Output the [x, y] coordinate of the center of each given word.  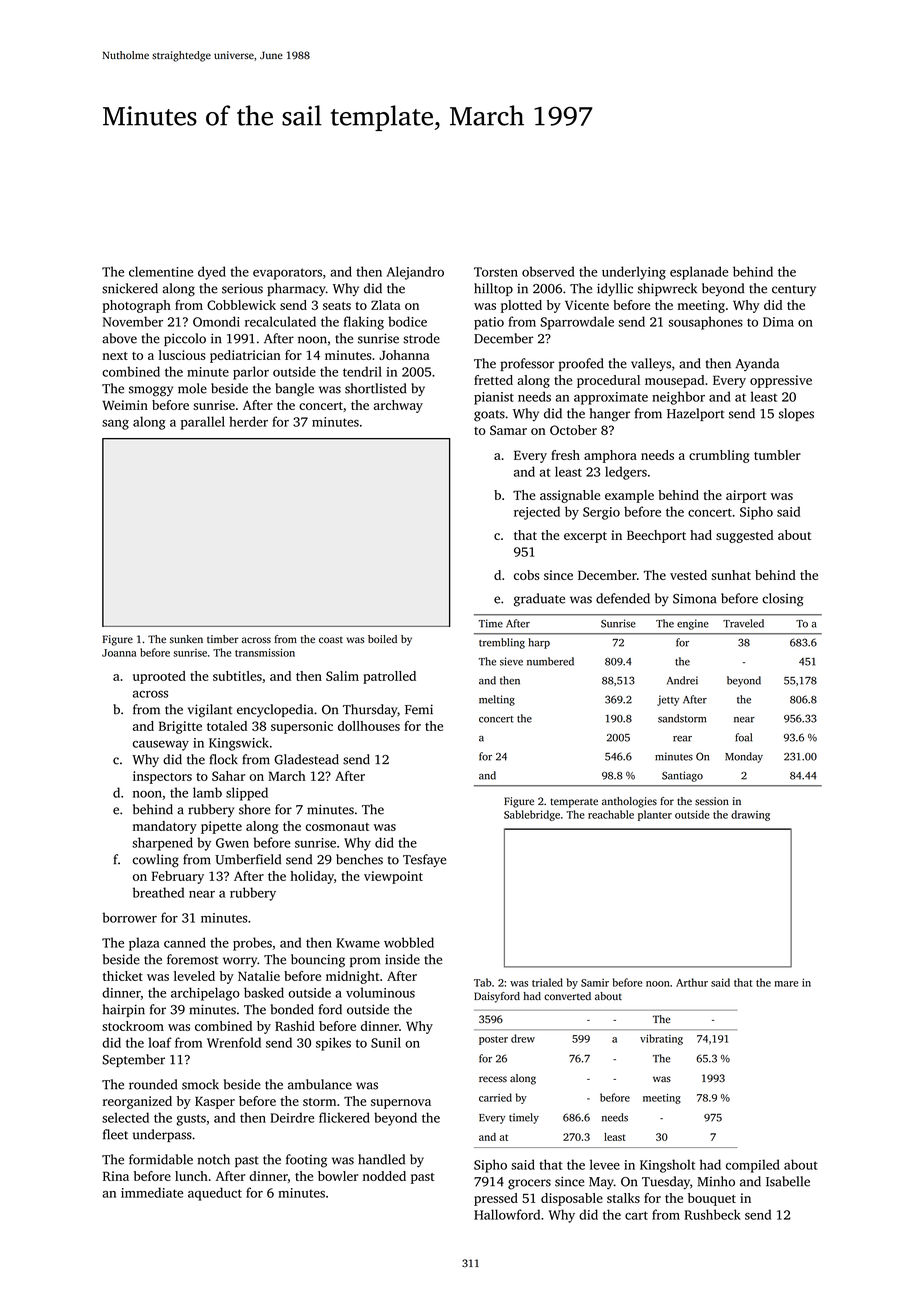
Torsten [496, 272]
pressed [496, 1199]
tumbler [777, 455]
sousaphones [705, 323]
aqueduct [215, 1194]
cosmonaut [337, 827]
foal [743, 737]
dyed [212, 273]
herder [248, 421]
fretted [493, 380]
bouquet [712, 1199]
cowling [156, 861]
